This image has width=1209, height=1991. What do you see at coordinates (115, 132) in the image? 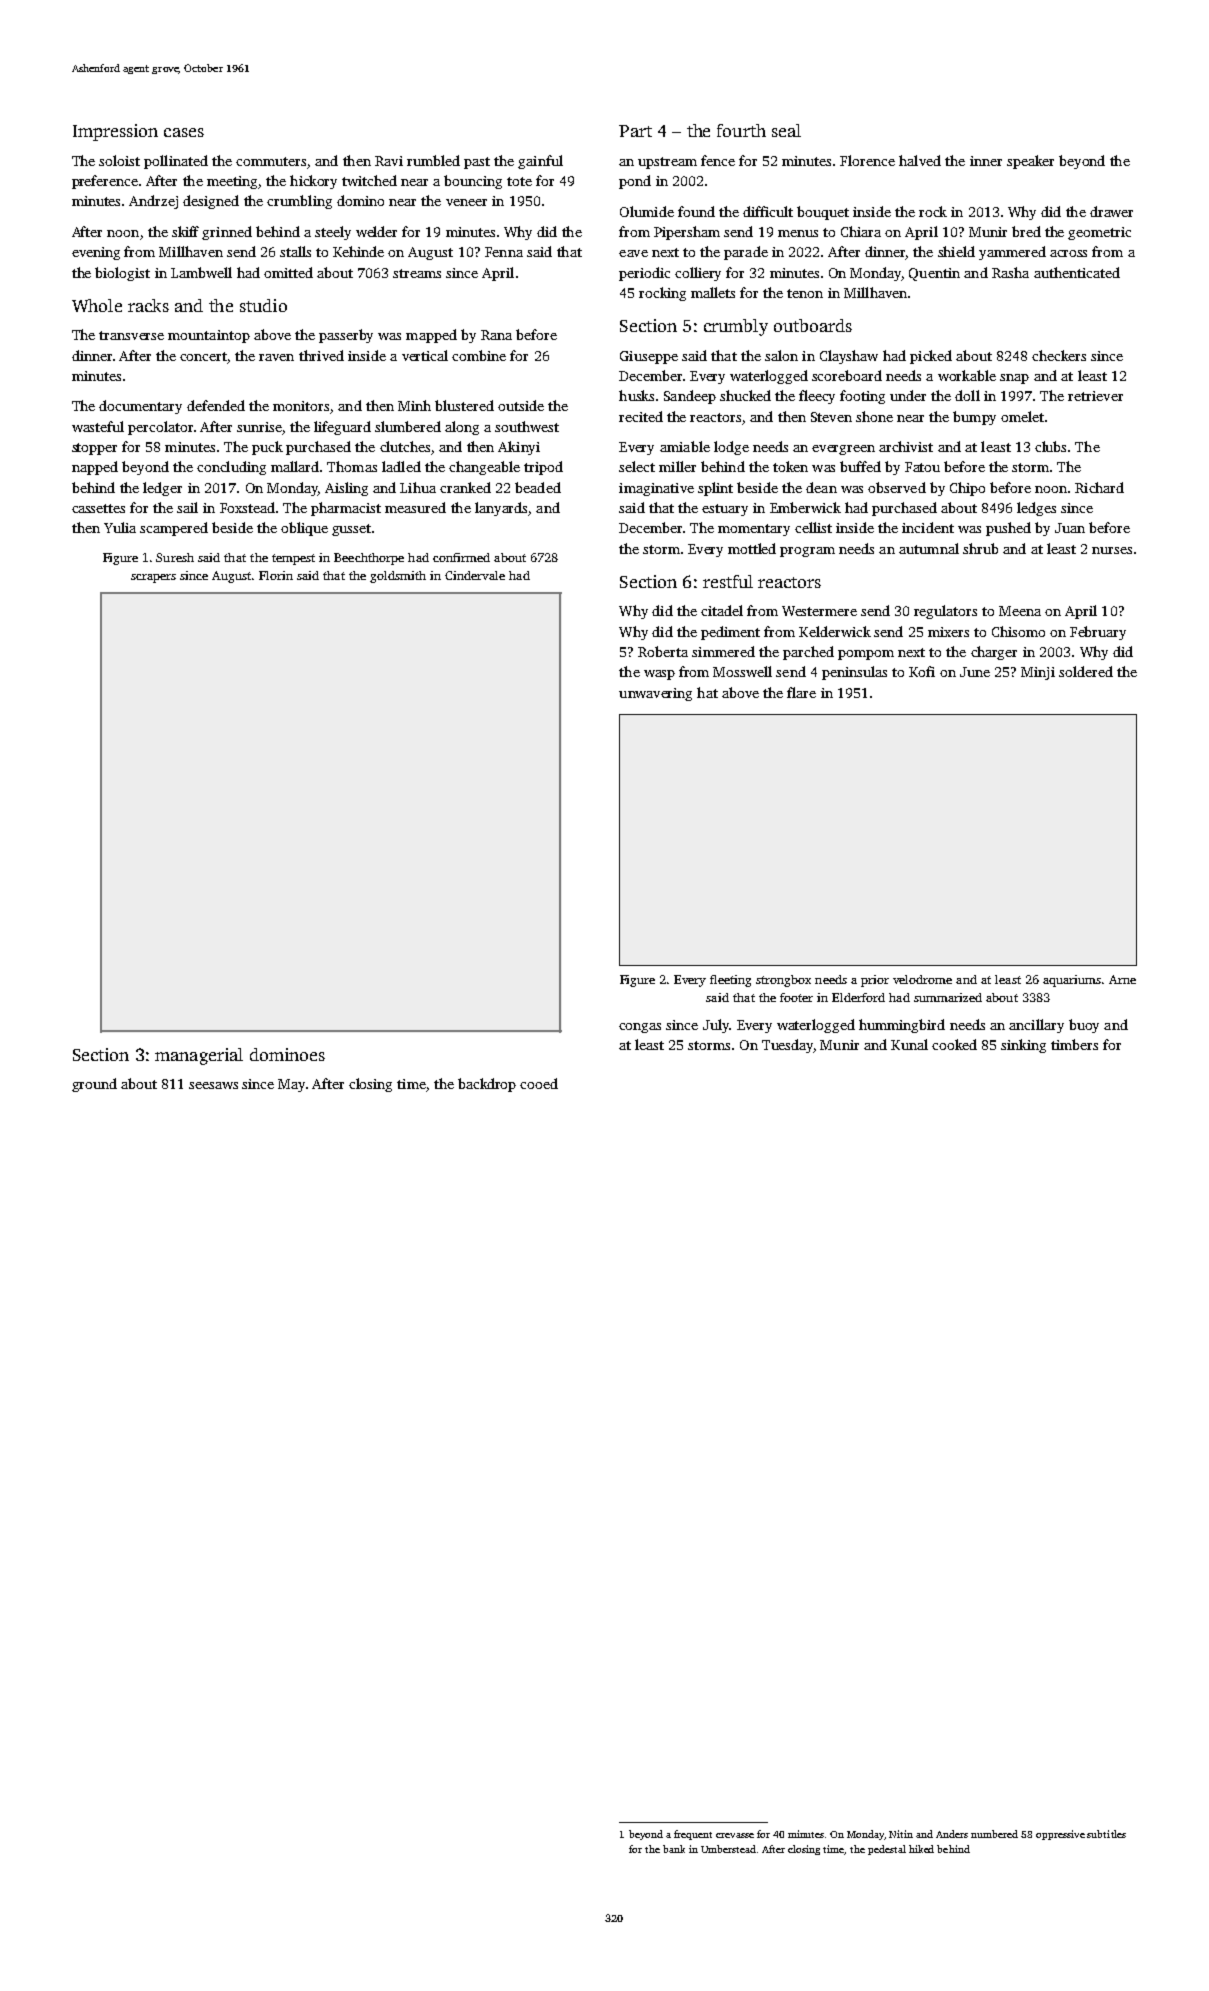
I see `Impression` at bounding box center [115, 132].
